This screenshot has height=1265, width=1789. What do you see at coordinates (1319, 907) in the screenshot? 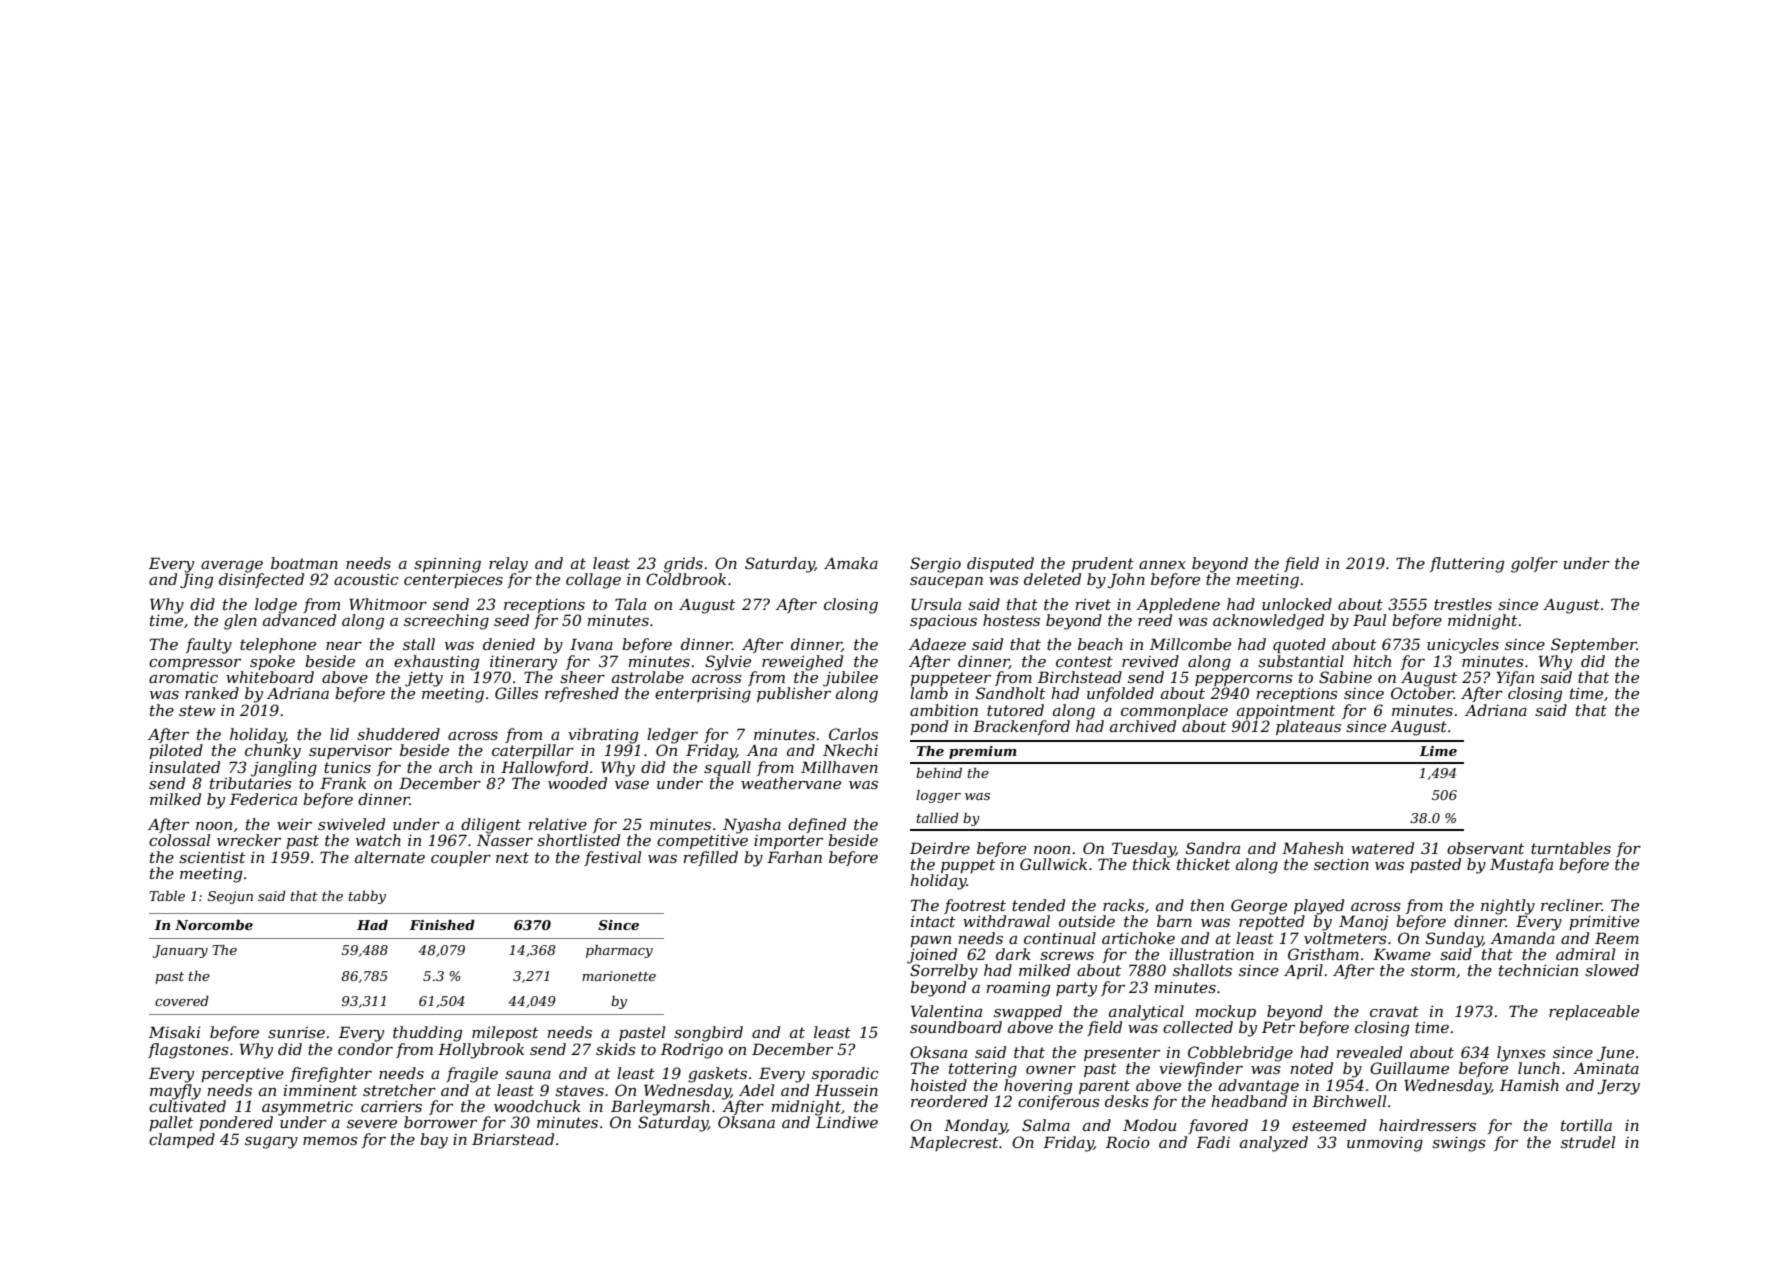
I see `played` at bounding box center [1319, 907].
